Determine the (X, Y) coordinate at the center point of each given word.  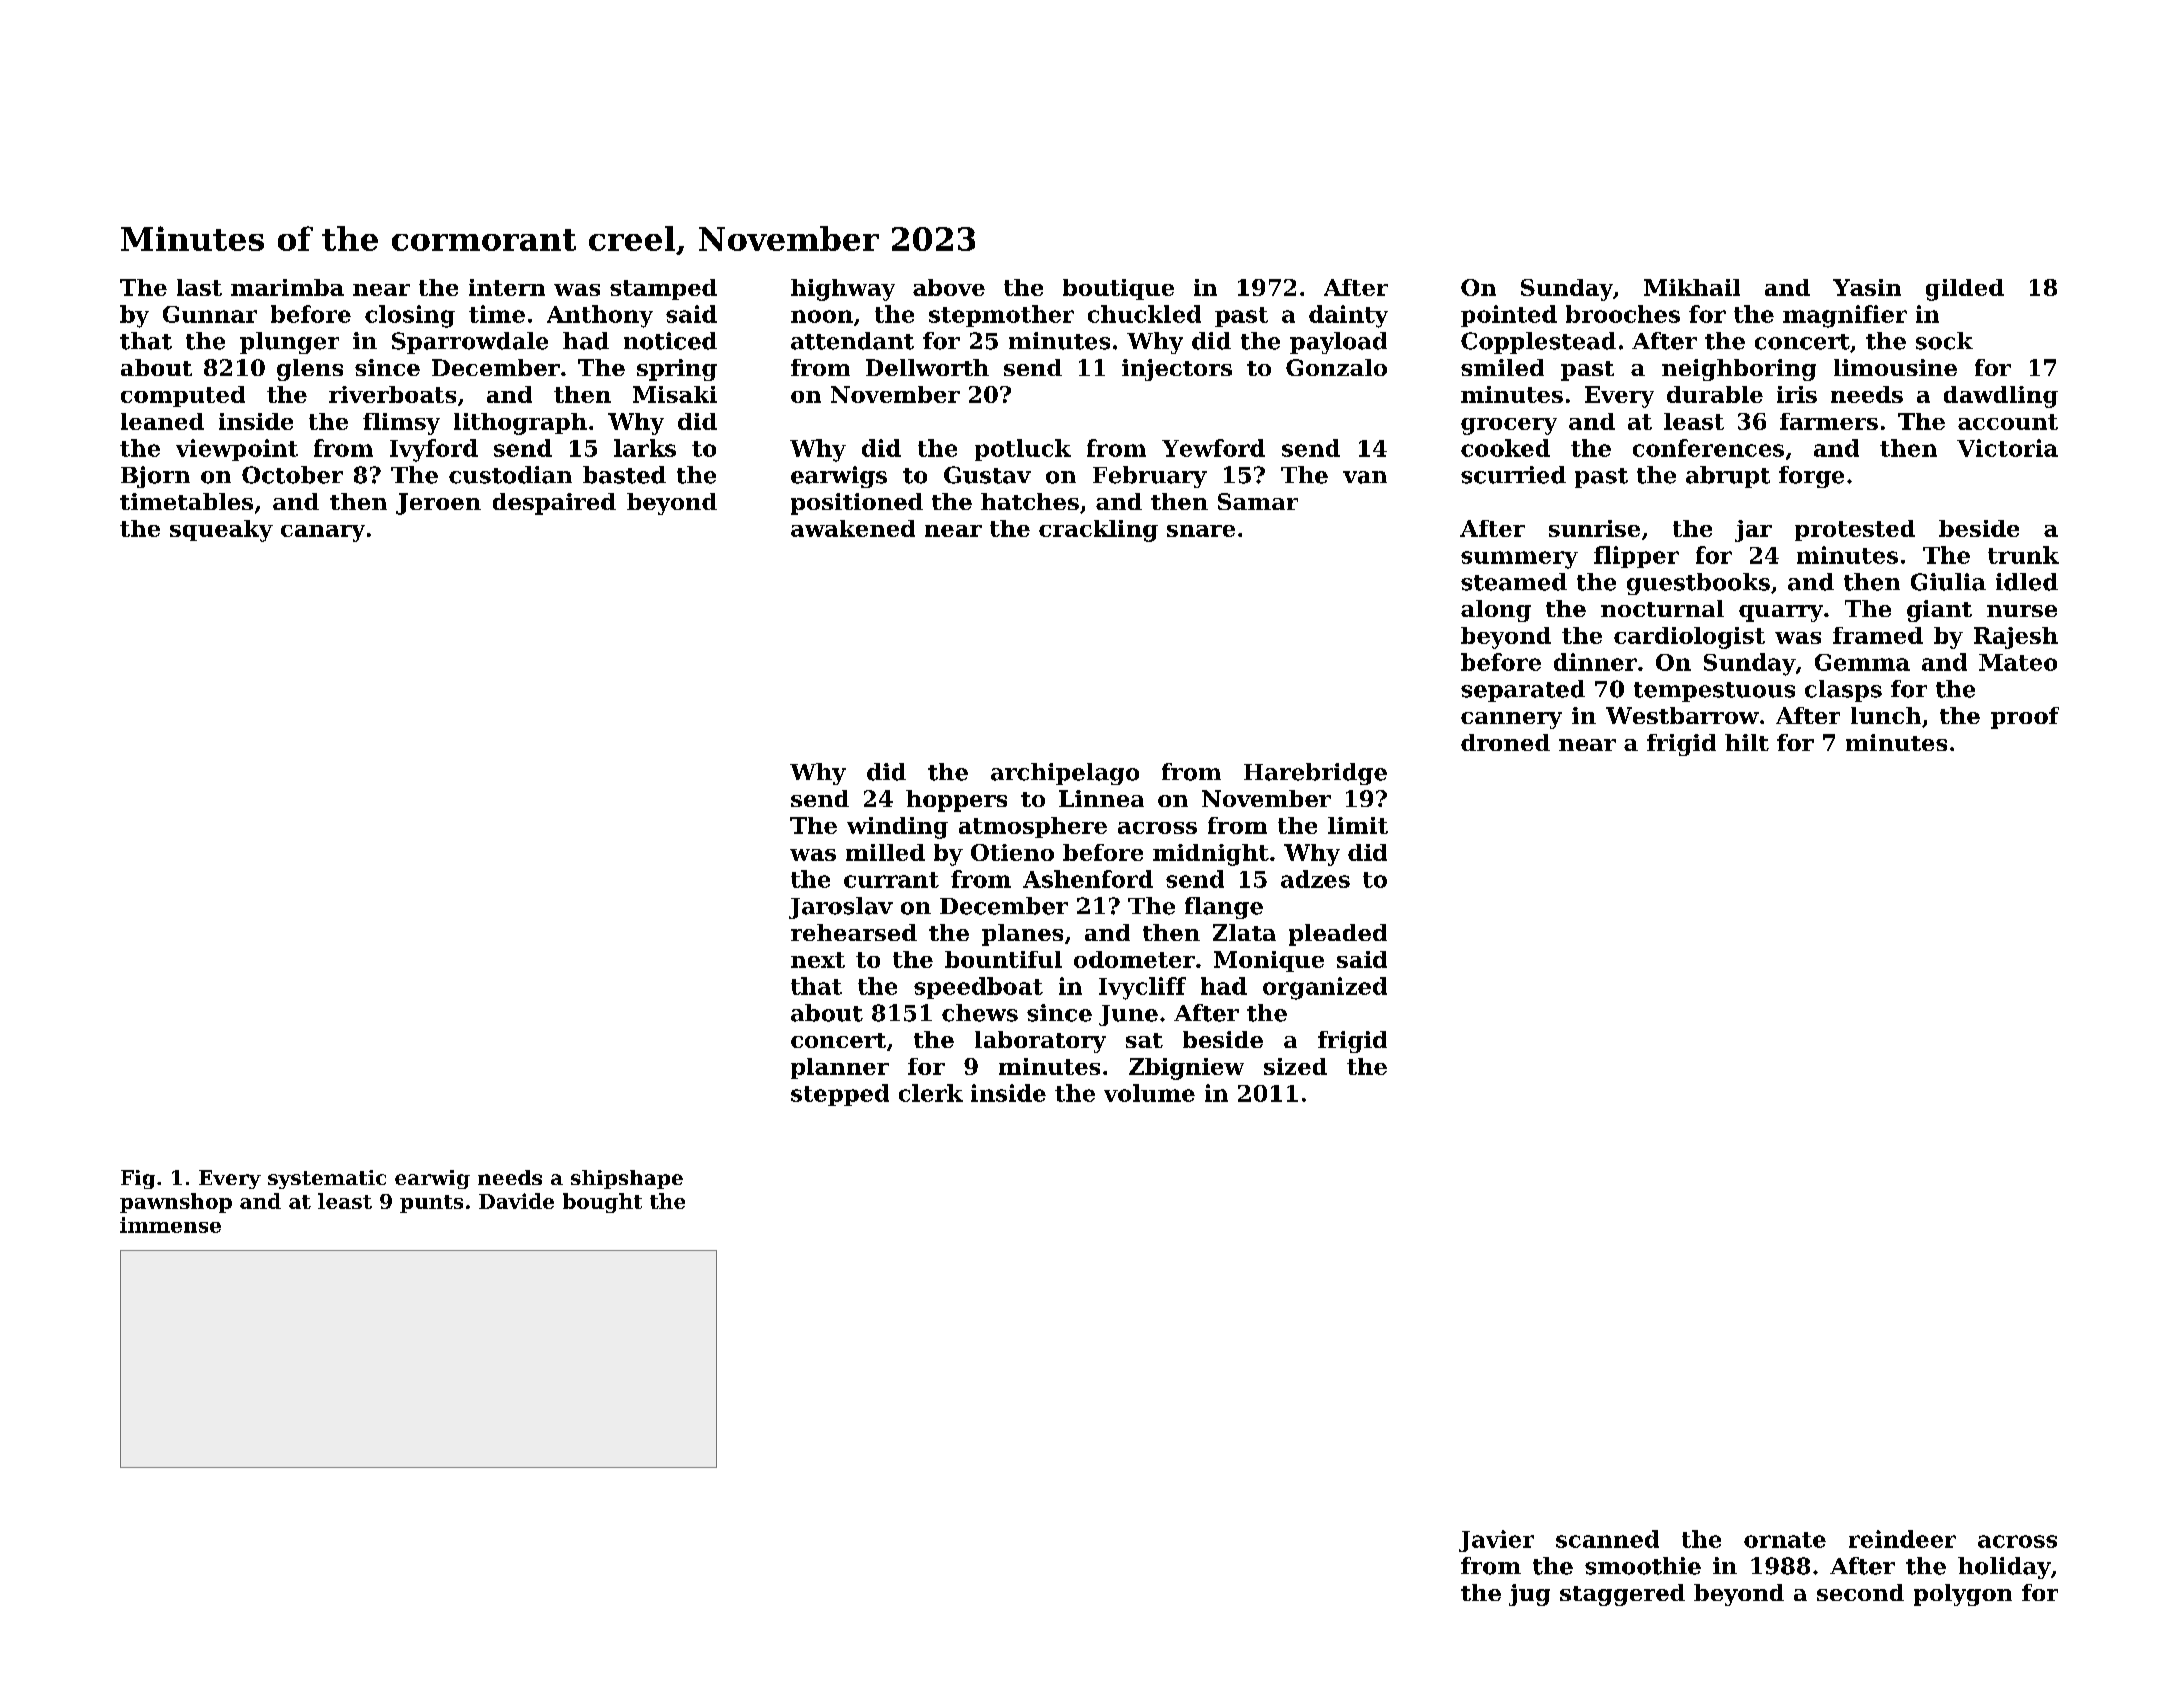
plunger (289, 343)
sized (1295, 1066)
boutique (1118, 289)
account (2008, 422)
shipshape (627, 1179)
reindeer (1902, 1539)
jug (1529, 1595)
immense (170, 1225)
